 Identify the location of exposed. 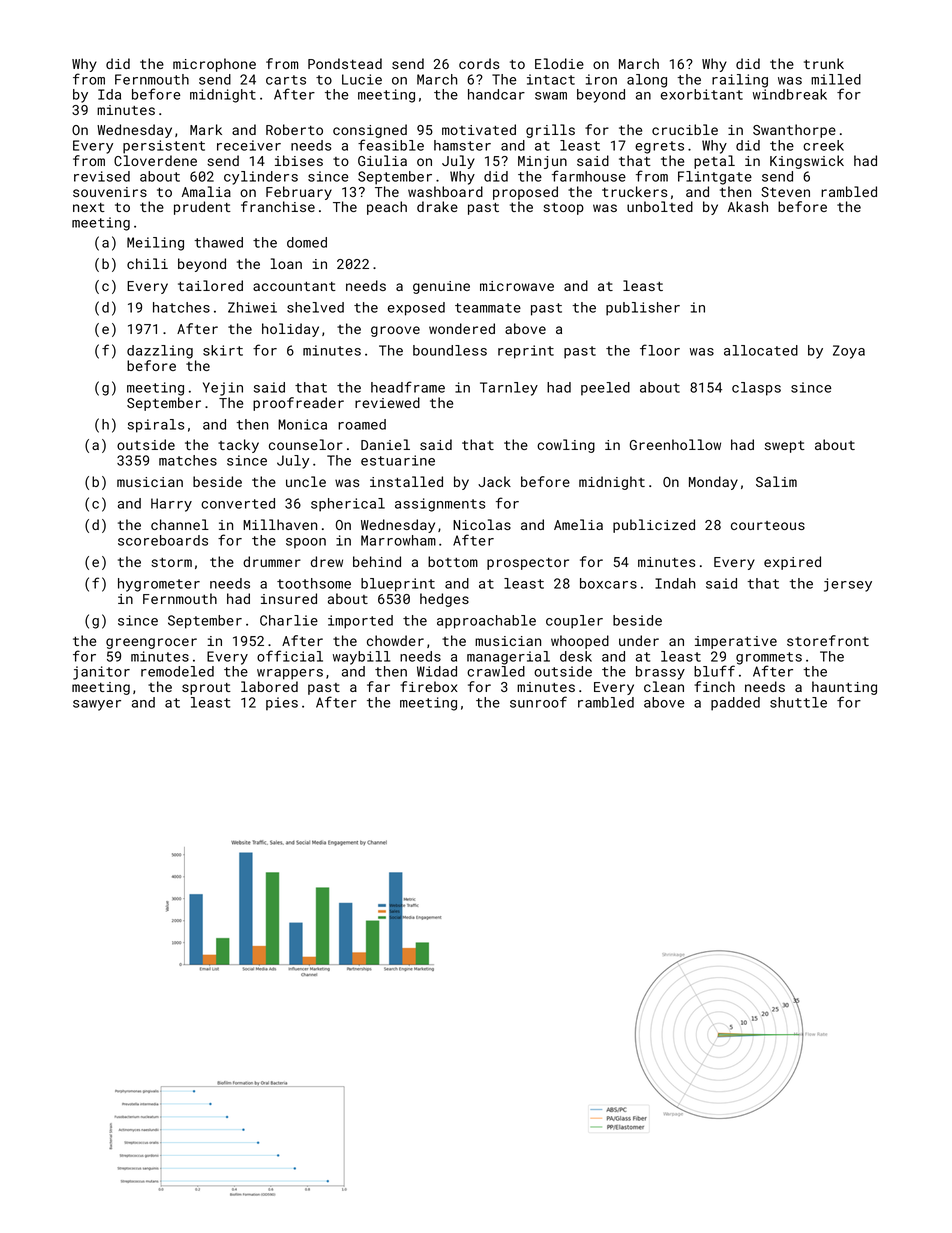
(416, 309).
